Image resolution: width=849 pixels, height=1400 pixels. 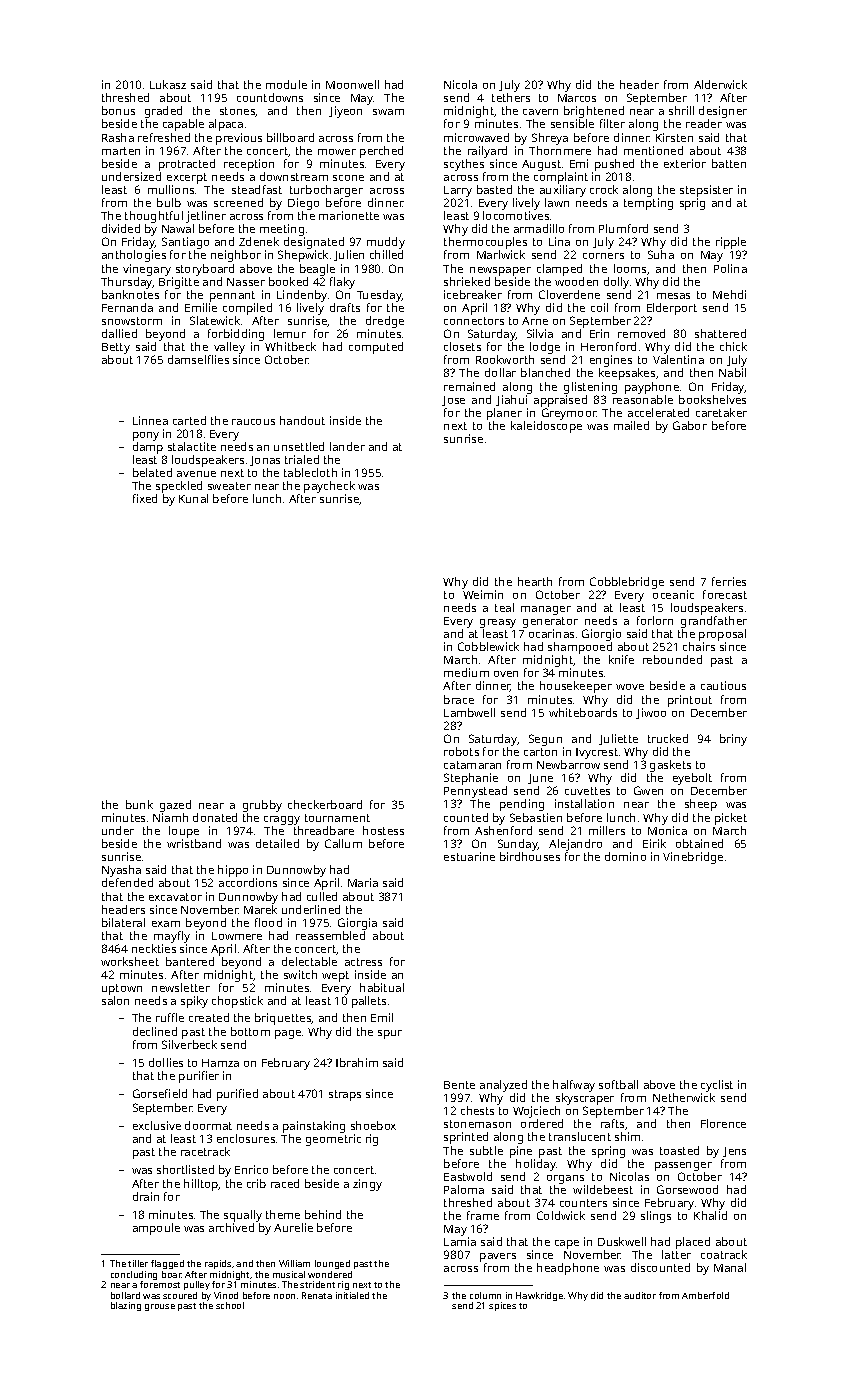 What do you see at coordinates (139, 804) in the document?
I see `bunk` at bounding box center [139, 804].
